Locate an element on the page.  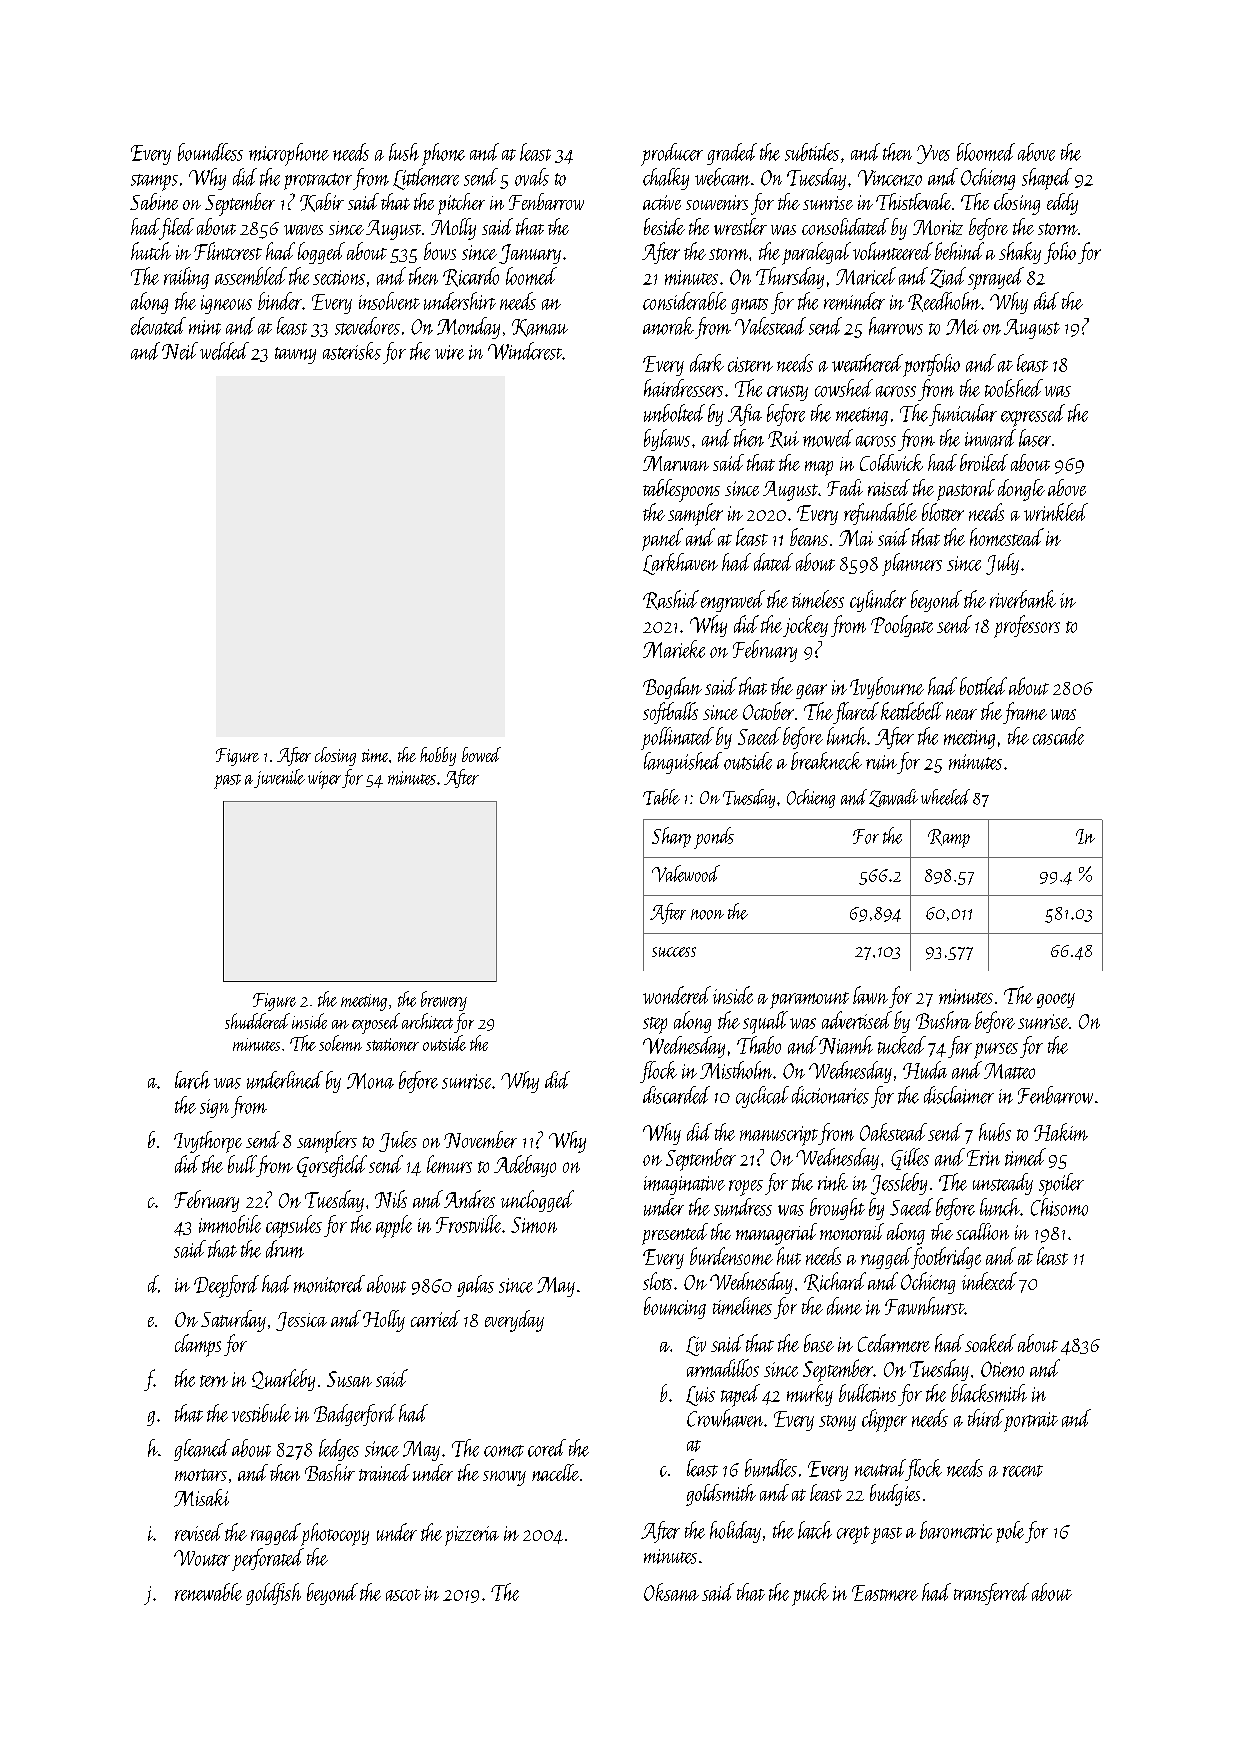
bouncing is located at coordinates (675, 1308).
